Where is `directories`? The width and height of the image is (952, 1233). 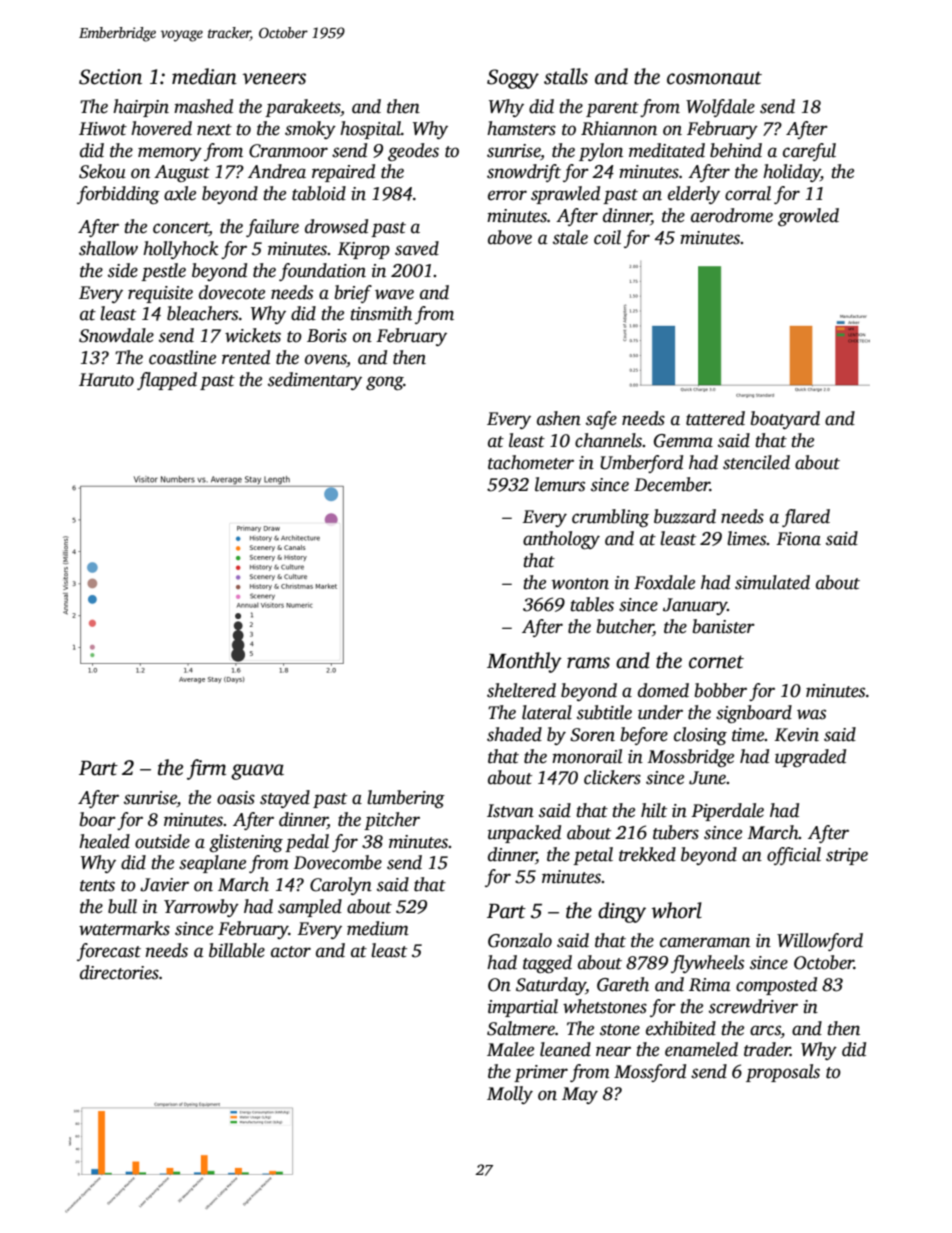
directories is located at coordinates (119, 972).
